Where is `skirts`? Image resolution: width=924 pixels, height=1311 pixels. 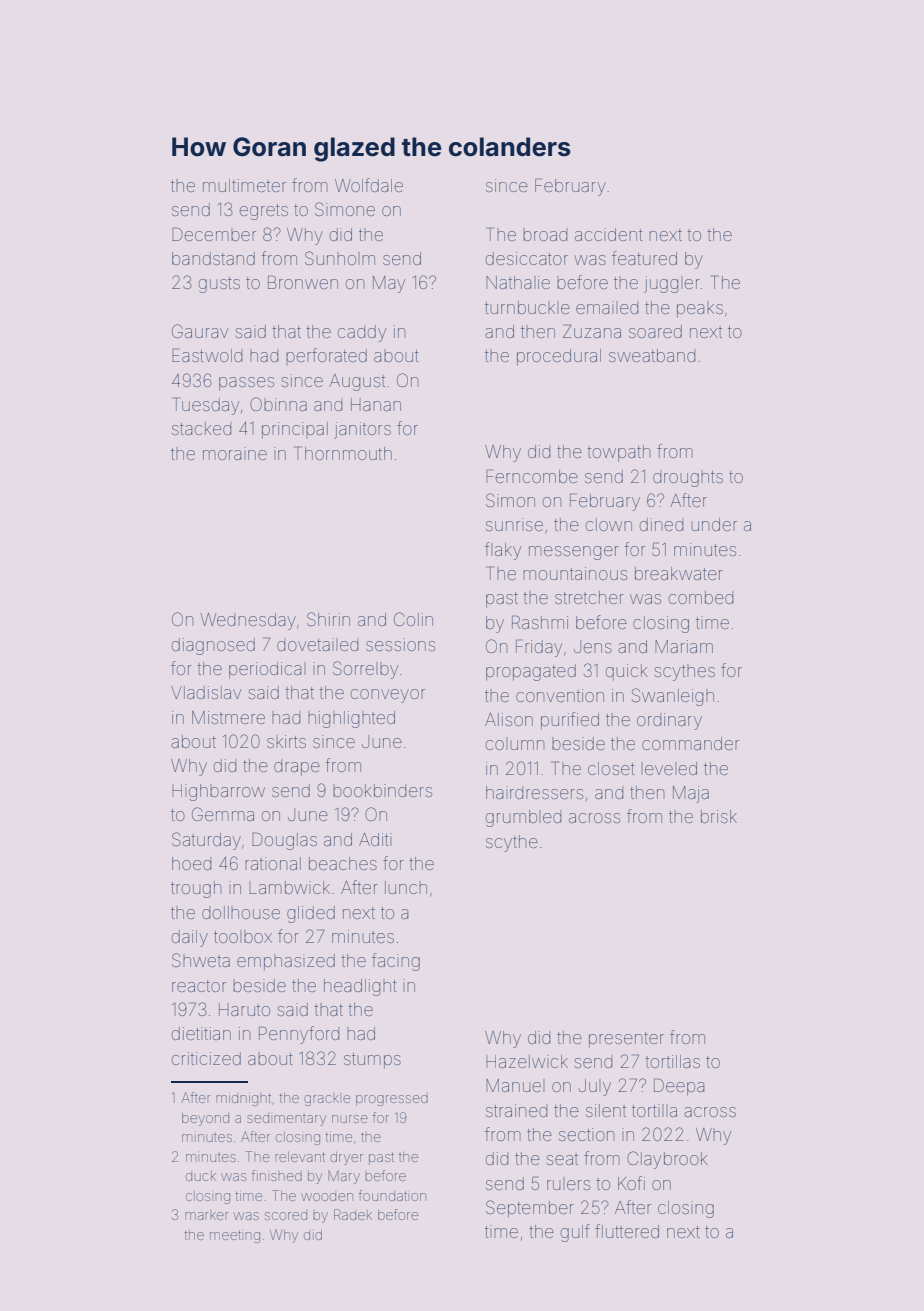 skirts is located at coordinates (286, 741).
